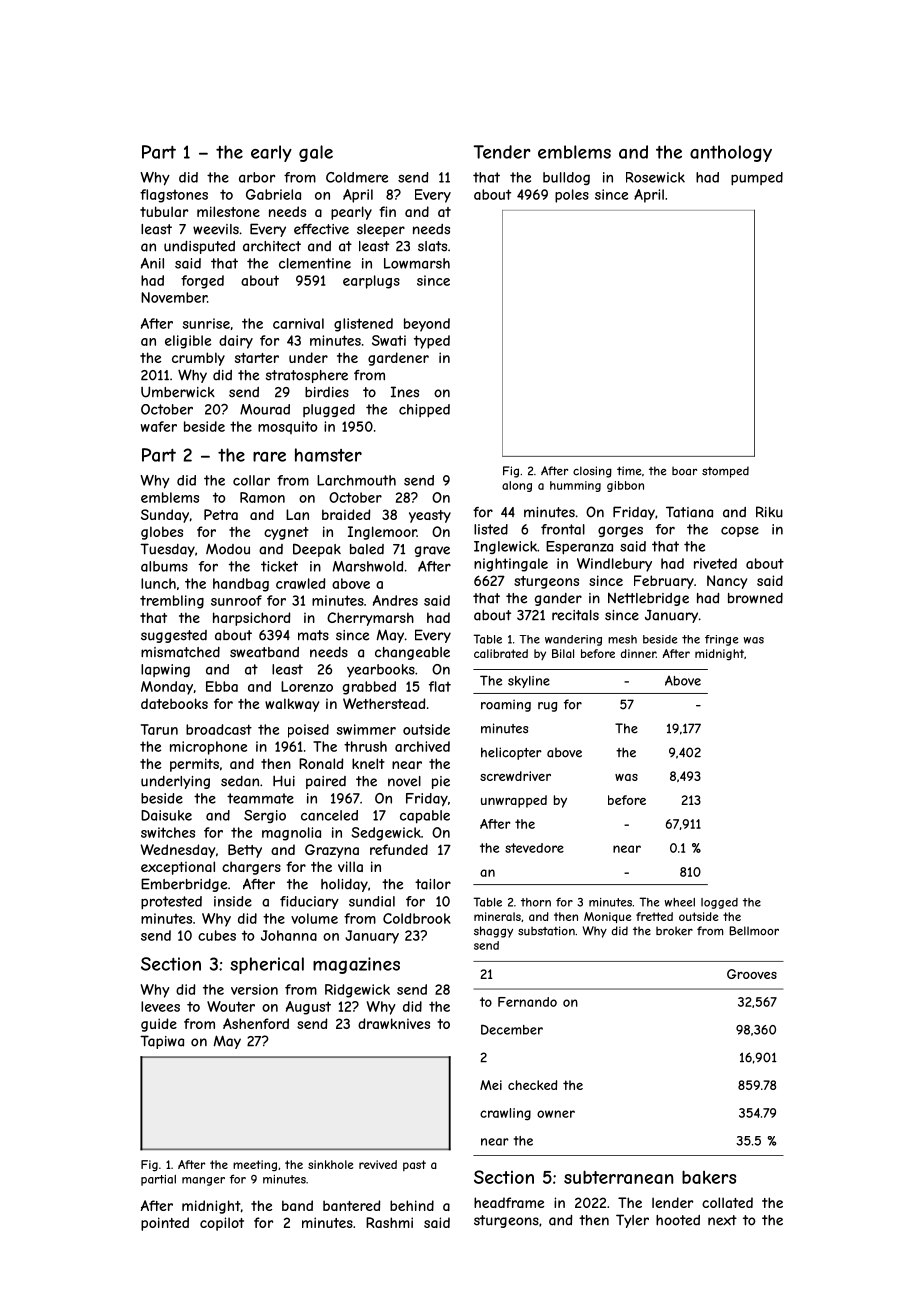 This image has height=1314, width=924. I want to click on stevedore, so click(534, 848).
